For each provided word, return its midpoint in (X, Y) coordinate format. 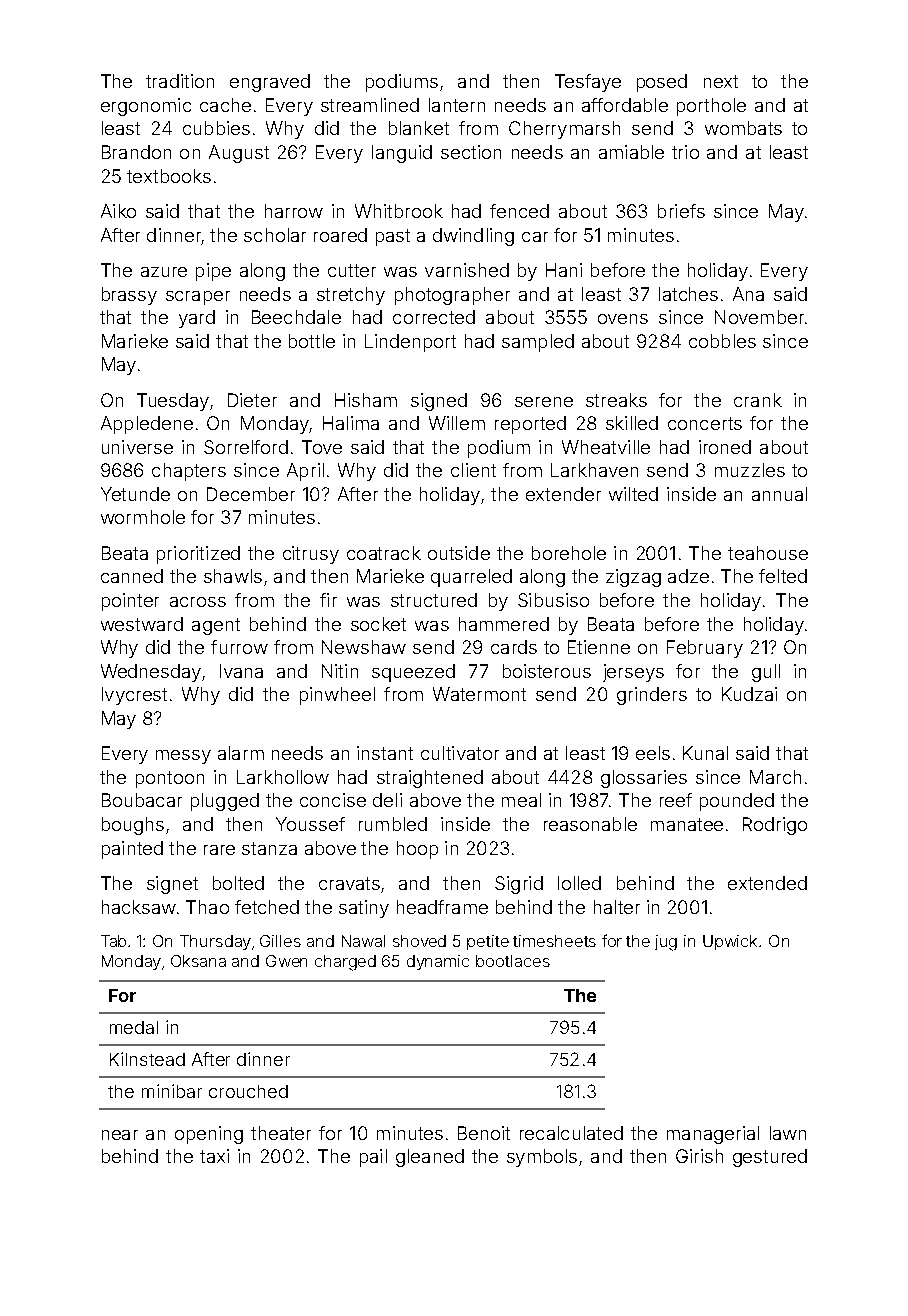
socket (378, 624)
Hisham (366, 400)
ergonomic (146, 107)
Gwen (286, 961)
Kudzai (749, 694)
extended (767, 883)
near (120, 1135)
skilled (632, 423)
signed (439, 402)
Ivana (241, 671)
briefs (681, 211)
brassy (129, 296)
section (471, 152)
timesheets (554, 941)
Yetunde (135, 494)
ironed (725, 447)
